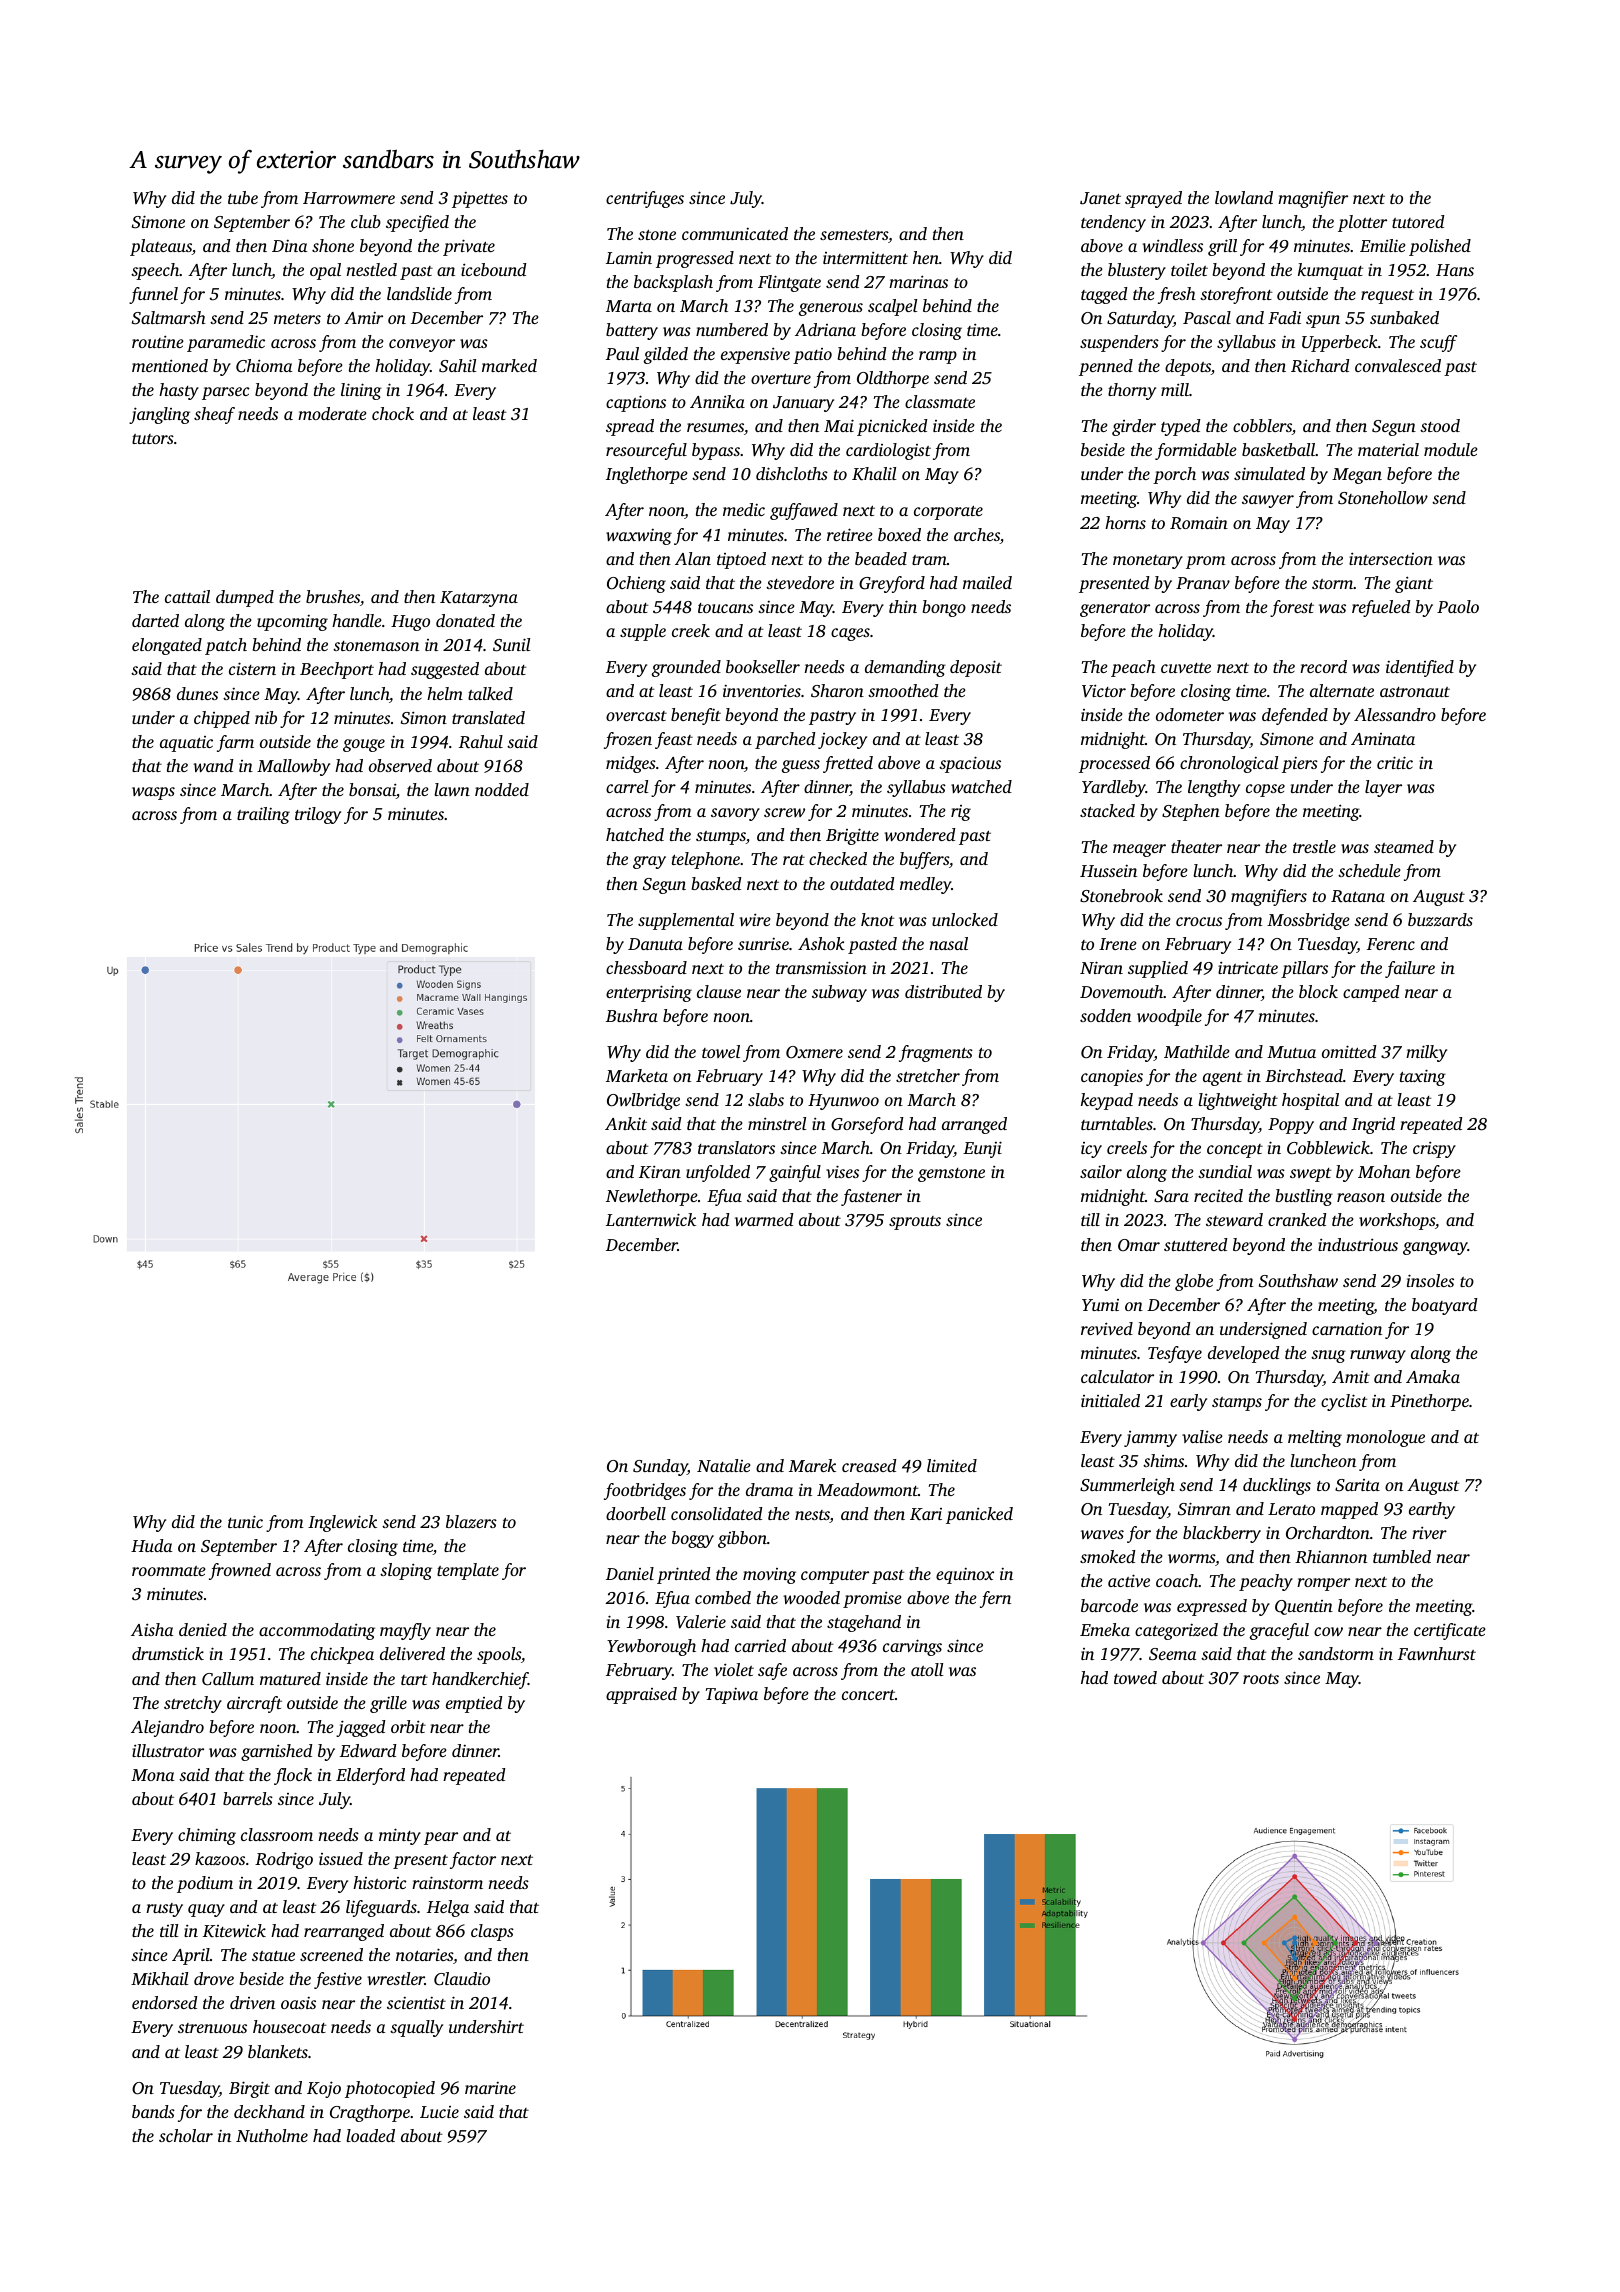 This image has height=2292, width=1620. What do you see at coordinates (1261, 1679) in the image?
I see `roots` at bounding box center [1261, 1679].
